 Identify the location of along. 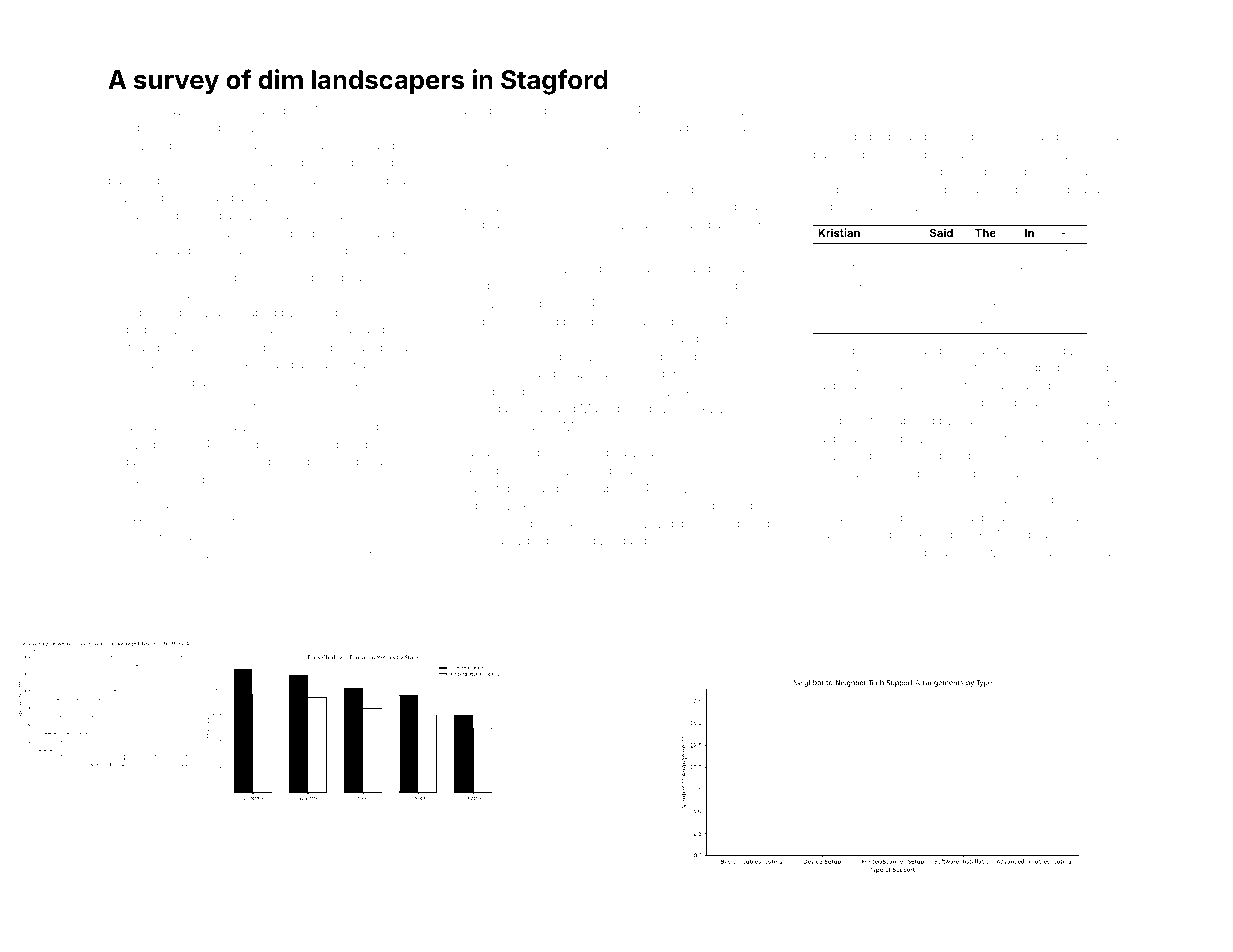
(476, 112).
